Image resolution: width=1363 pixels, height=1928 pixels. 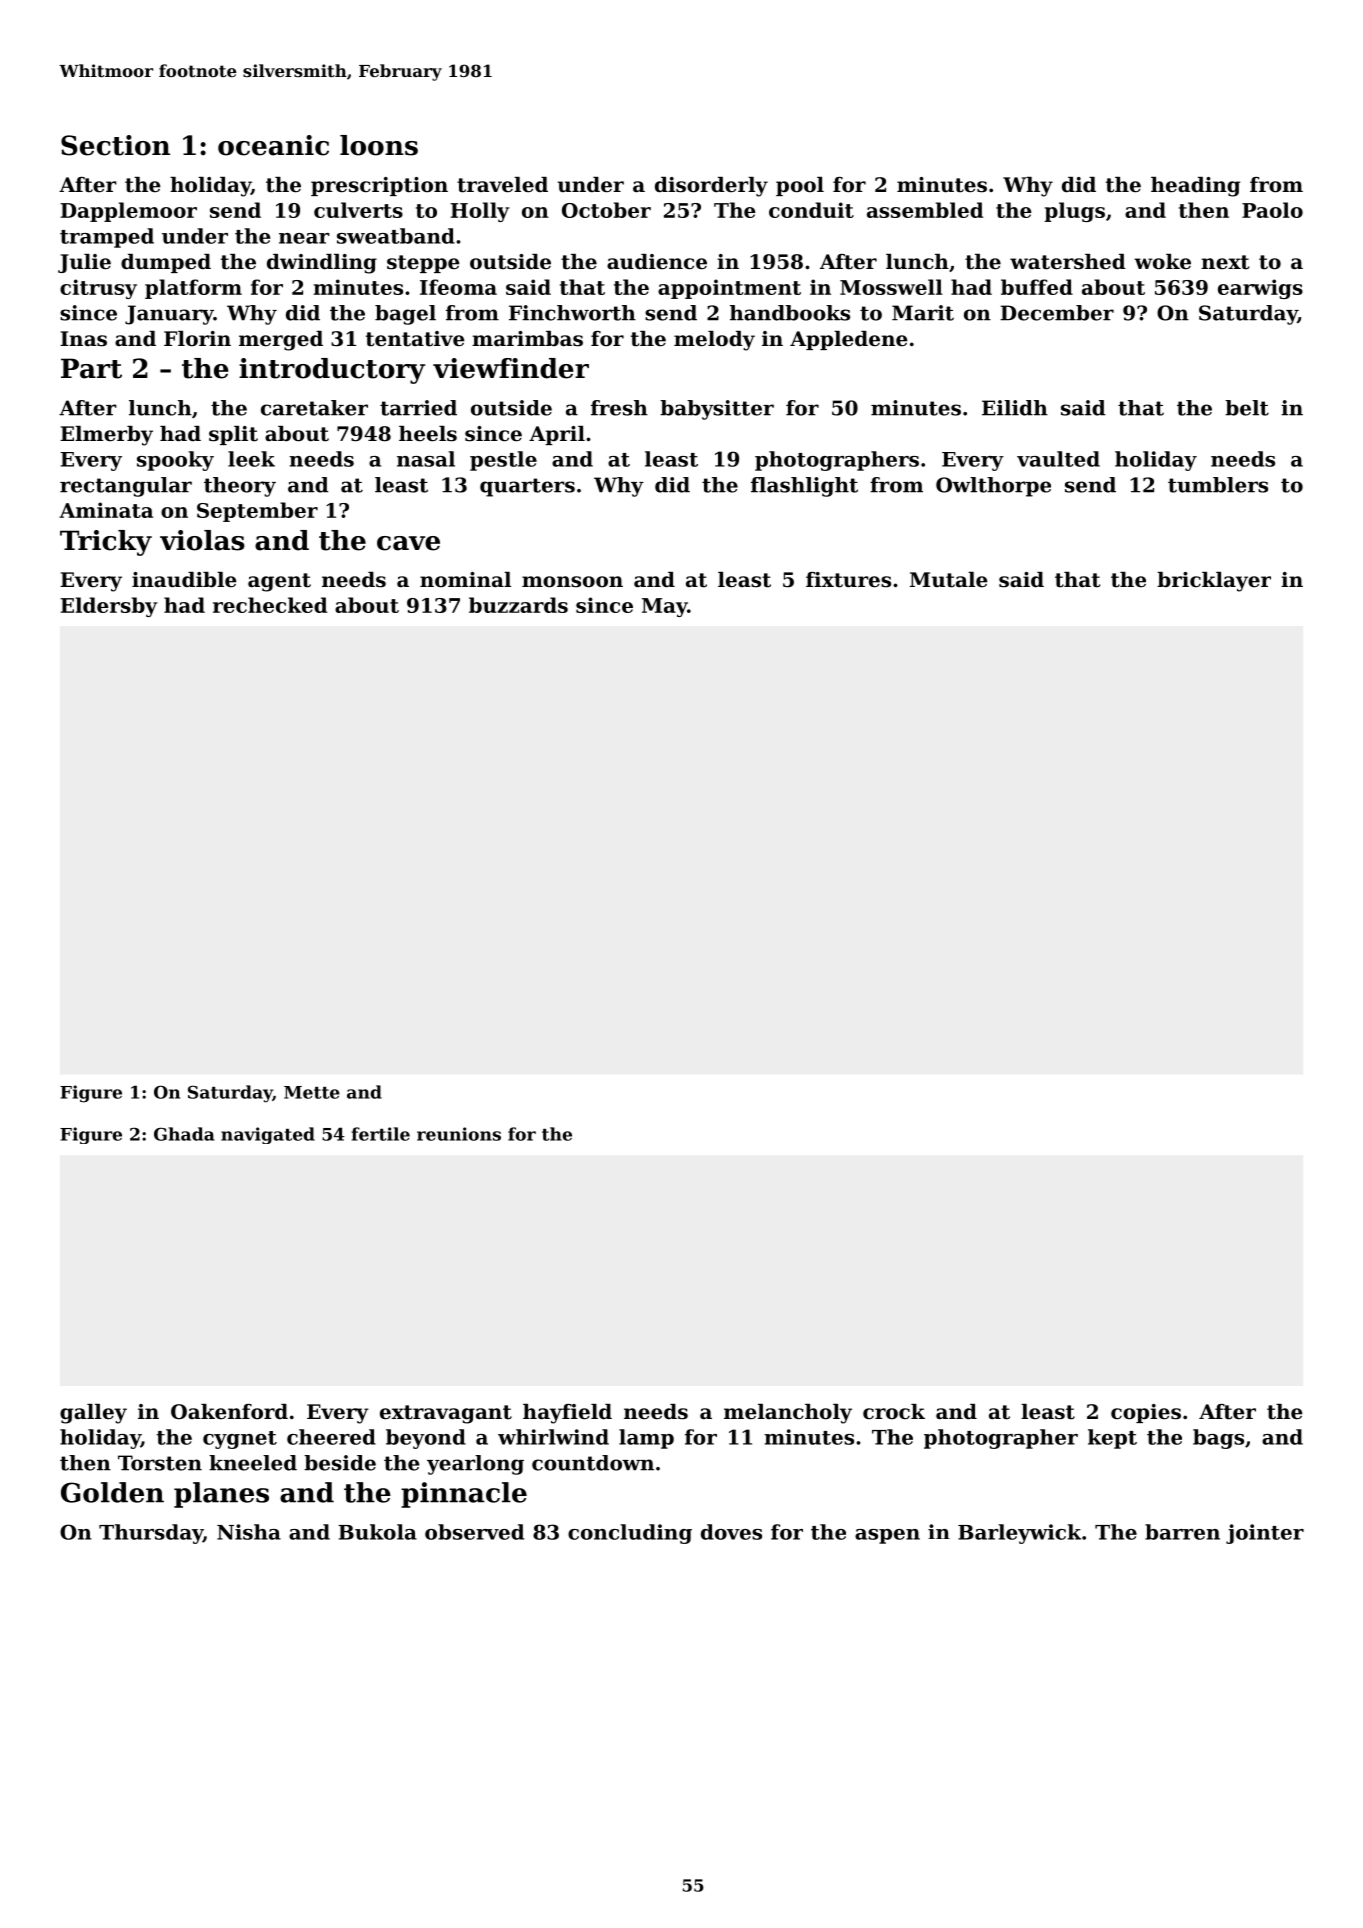 I want to click on Torsten, so click(x=160, y=1463).
